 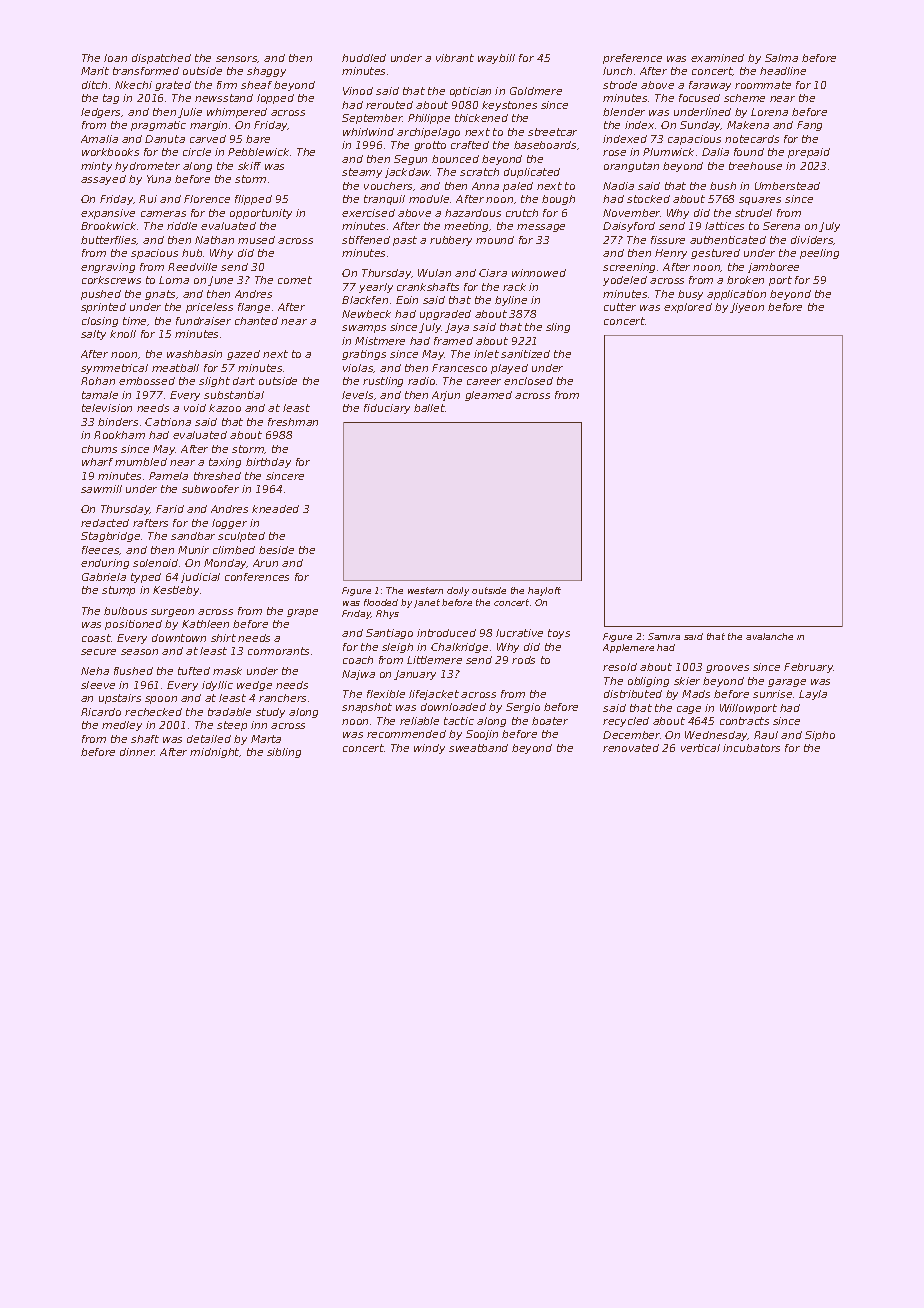 I want to click on typed, so click(x=146, y=578).
